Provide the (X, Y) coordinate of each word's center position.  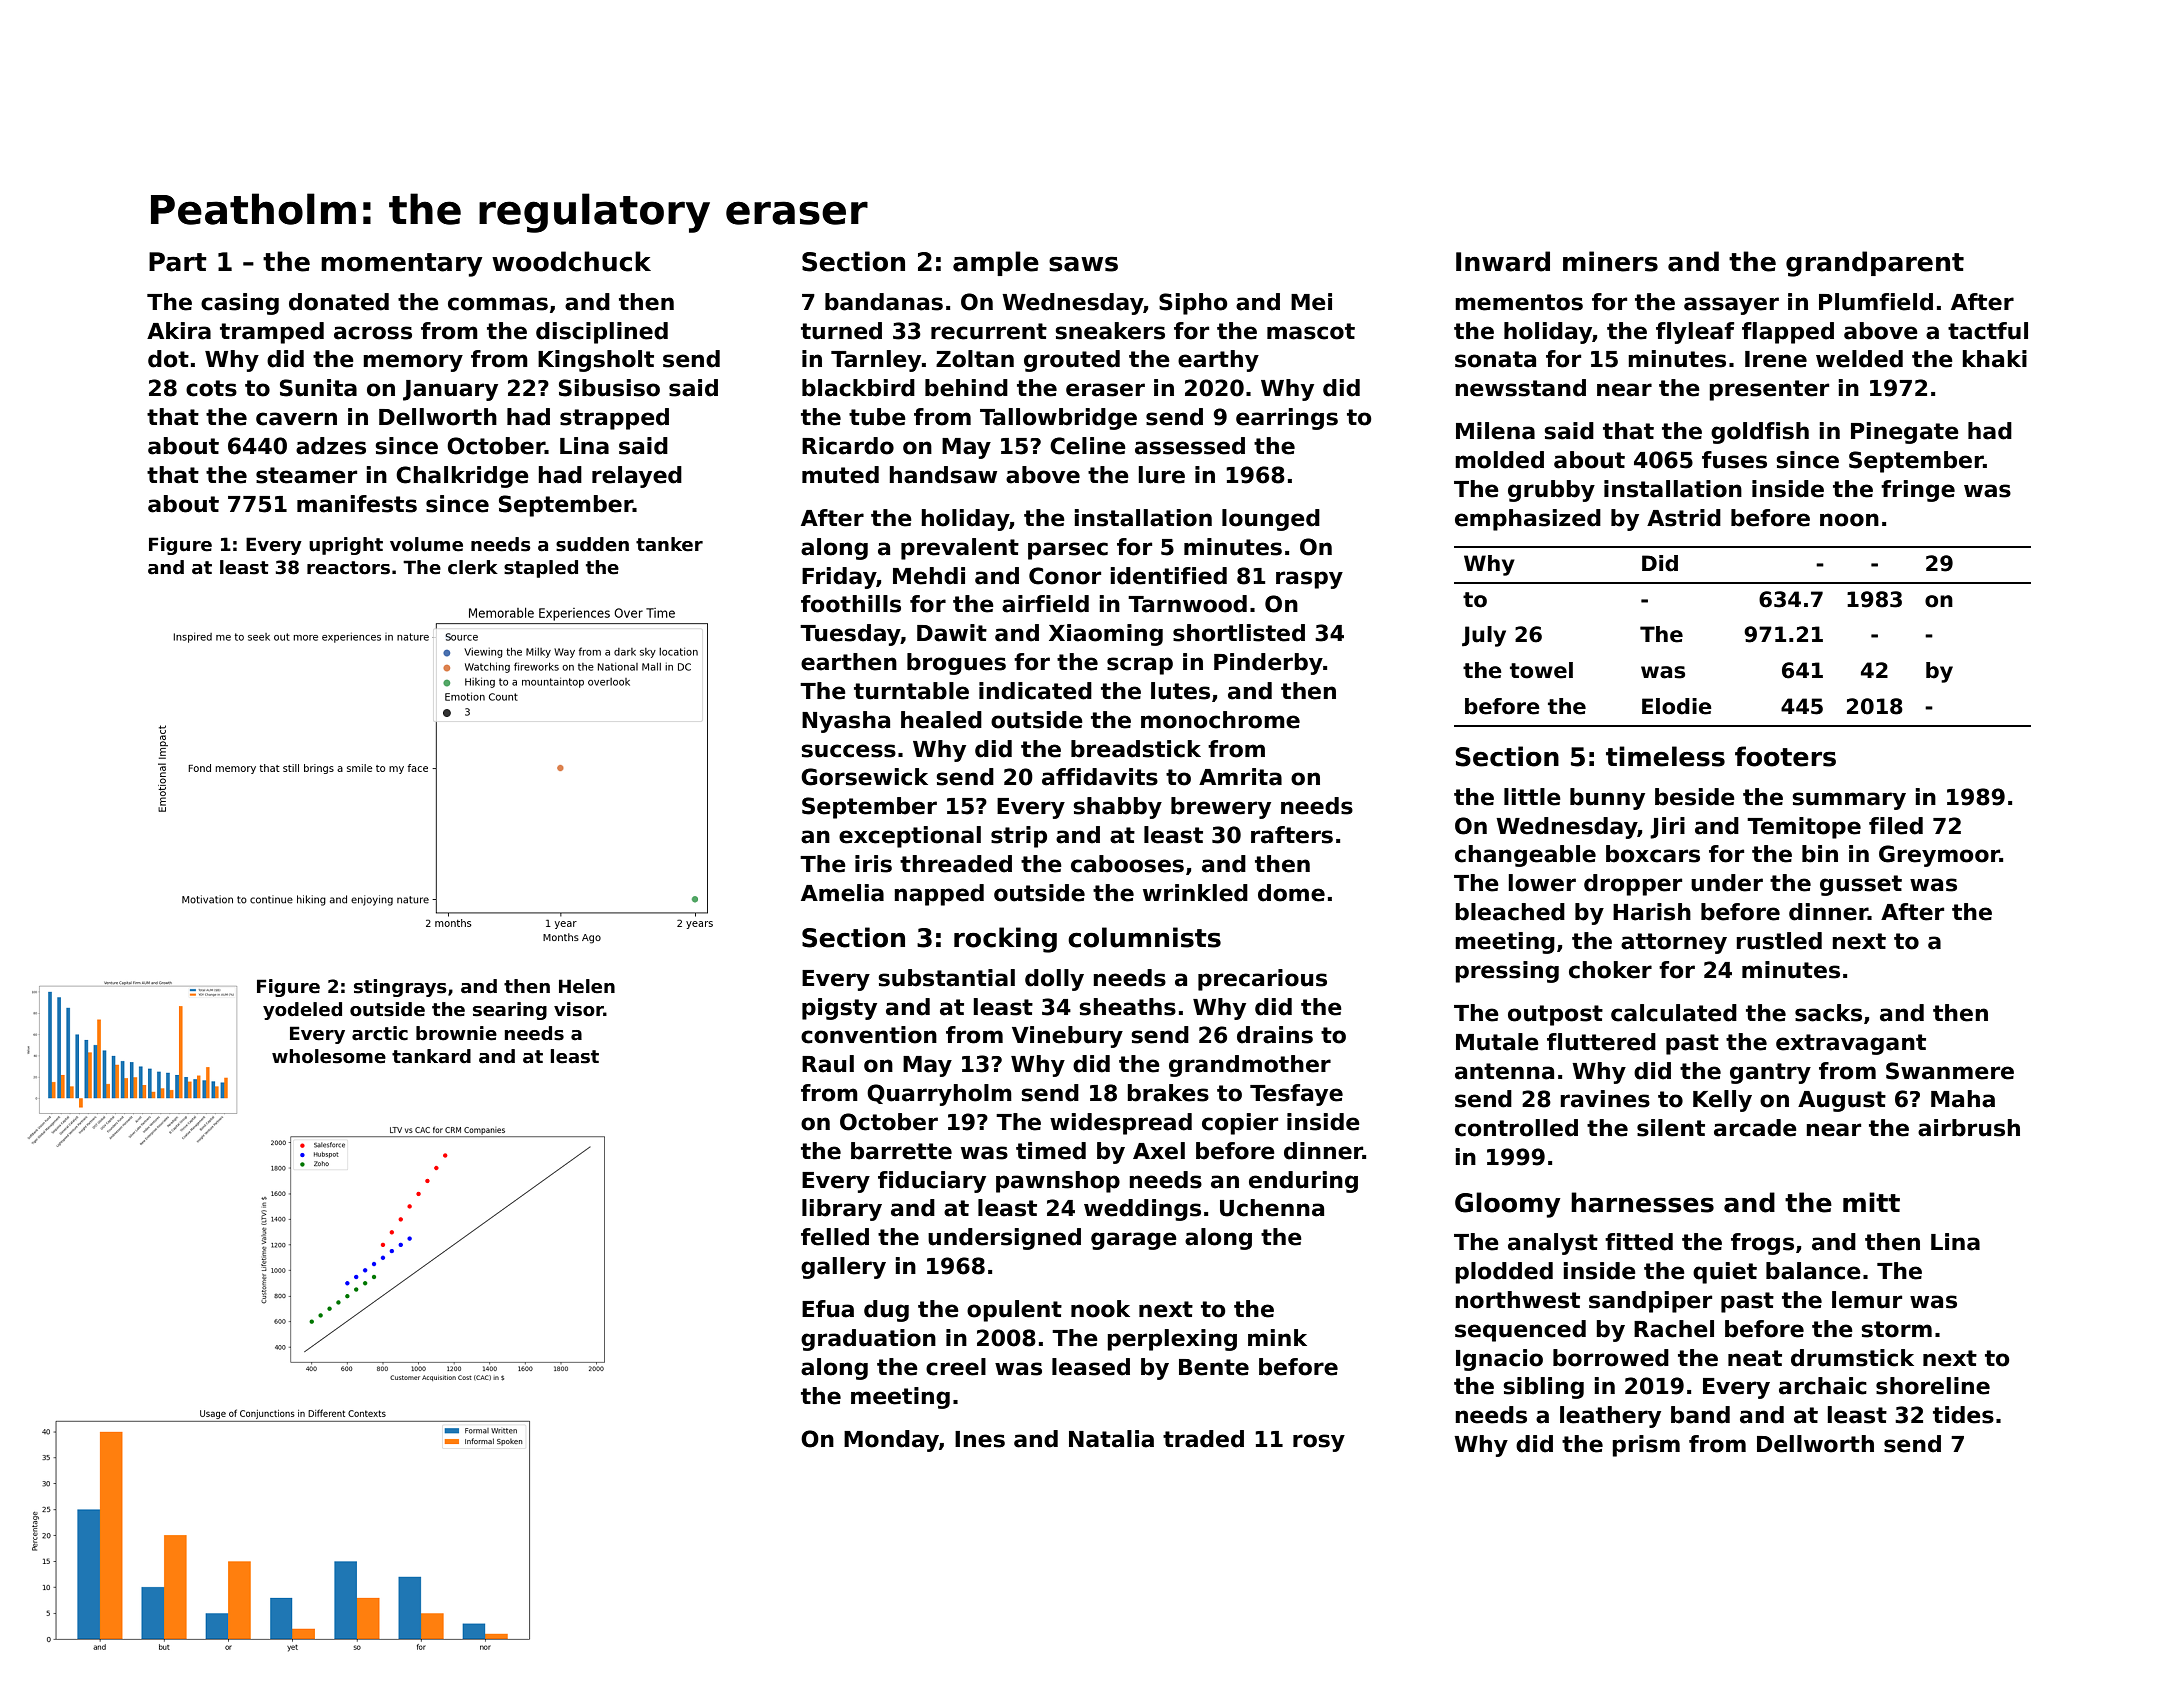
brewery (1221, 808)
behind (966, 388)
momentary (401, 265)
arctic (380, 1033)
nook (1100, 1309)
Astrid (1684, 518)
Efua (828, 1309)
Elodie (1677, 706)
